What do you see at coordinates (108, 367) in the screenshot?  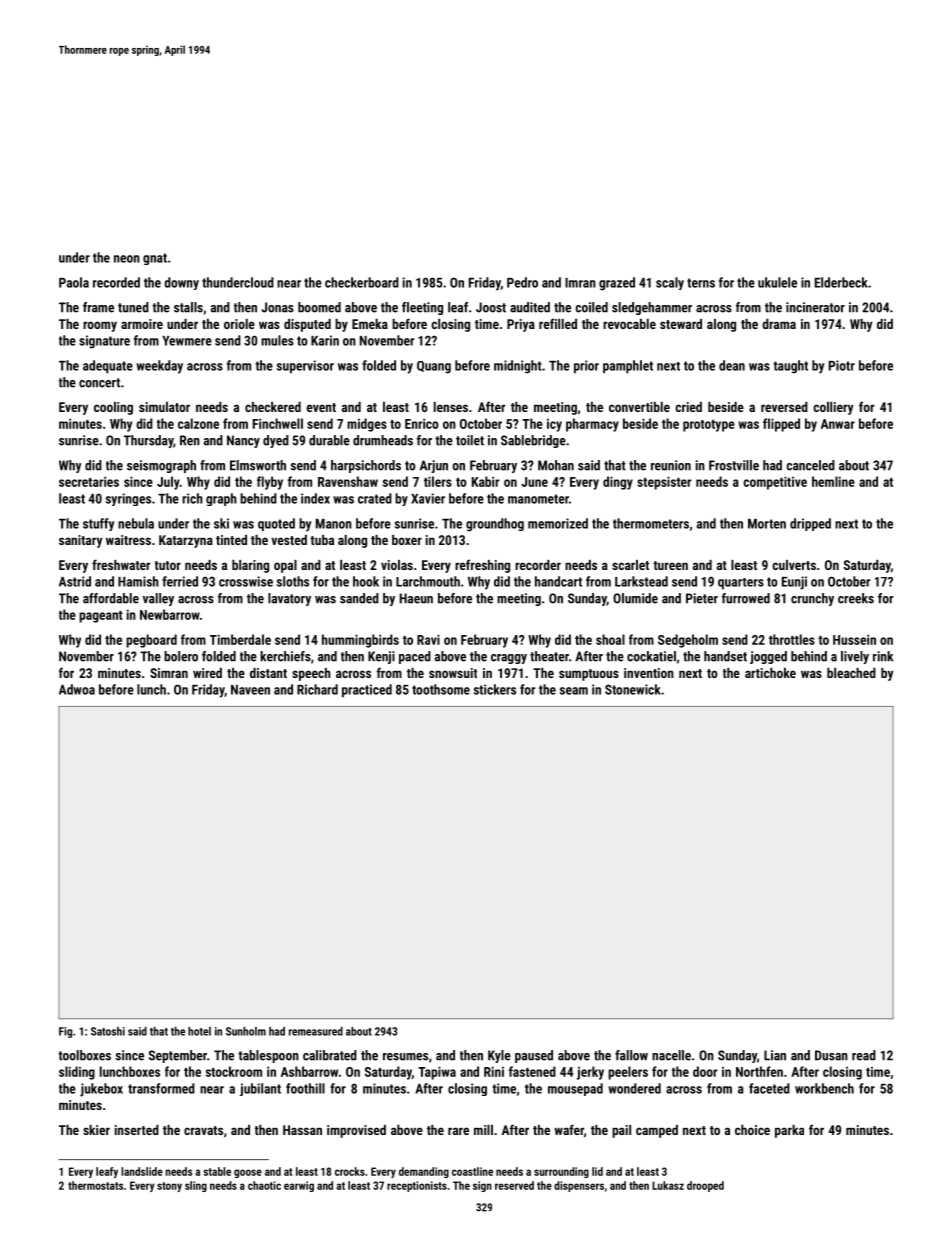 I see `adequate` at bounding box center [108, 367].
